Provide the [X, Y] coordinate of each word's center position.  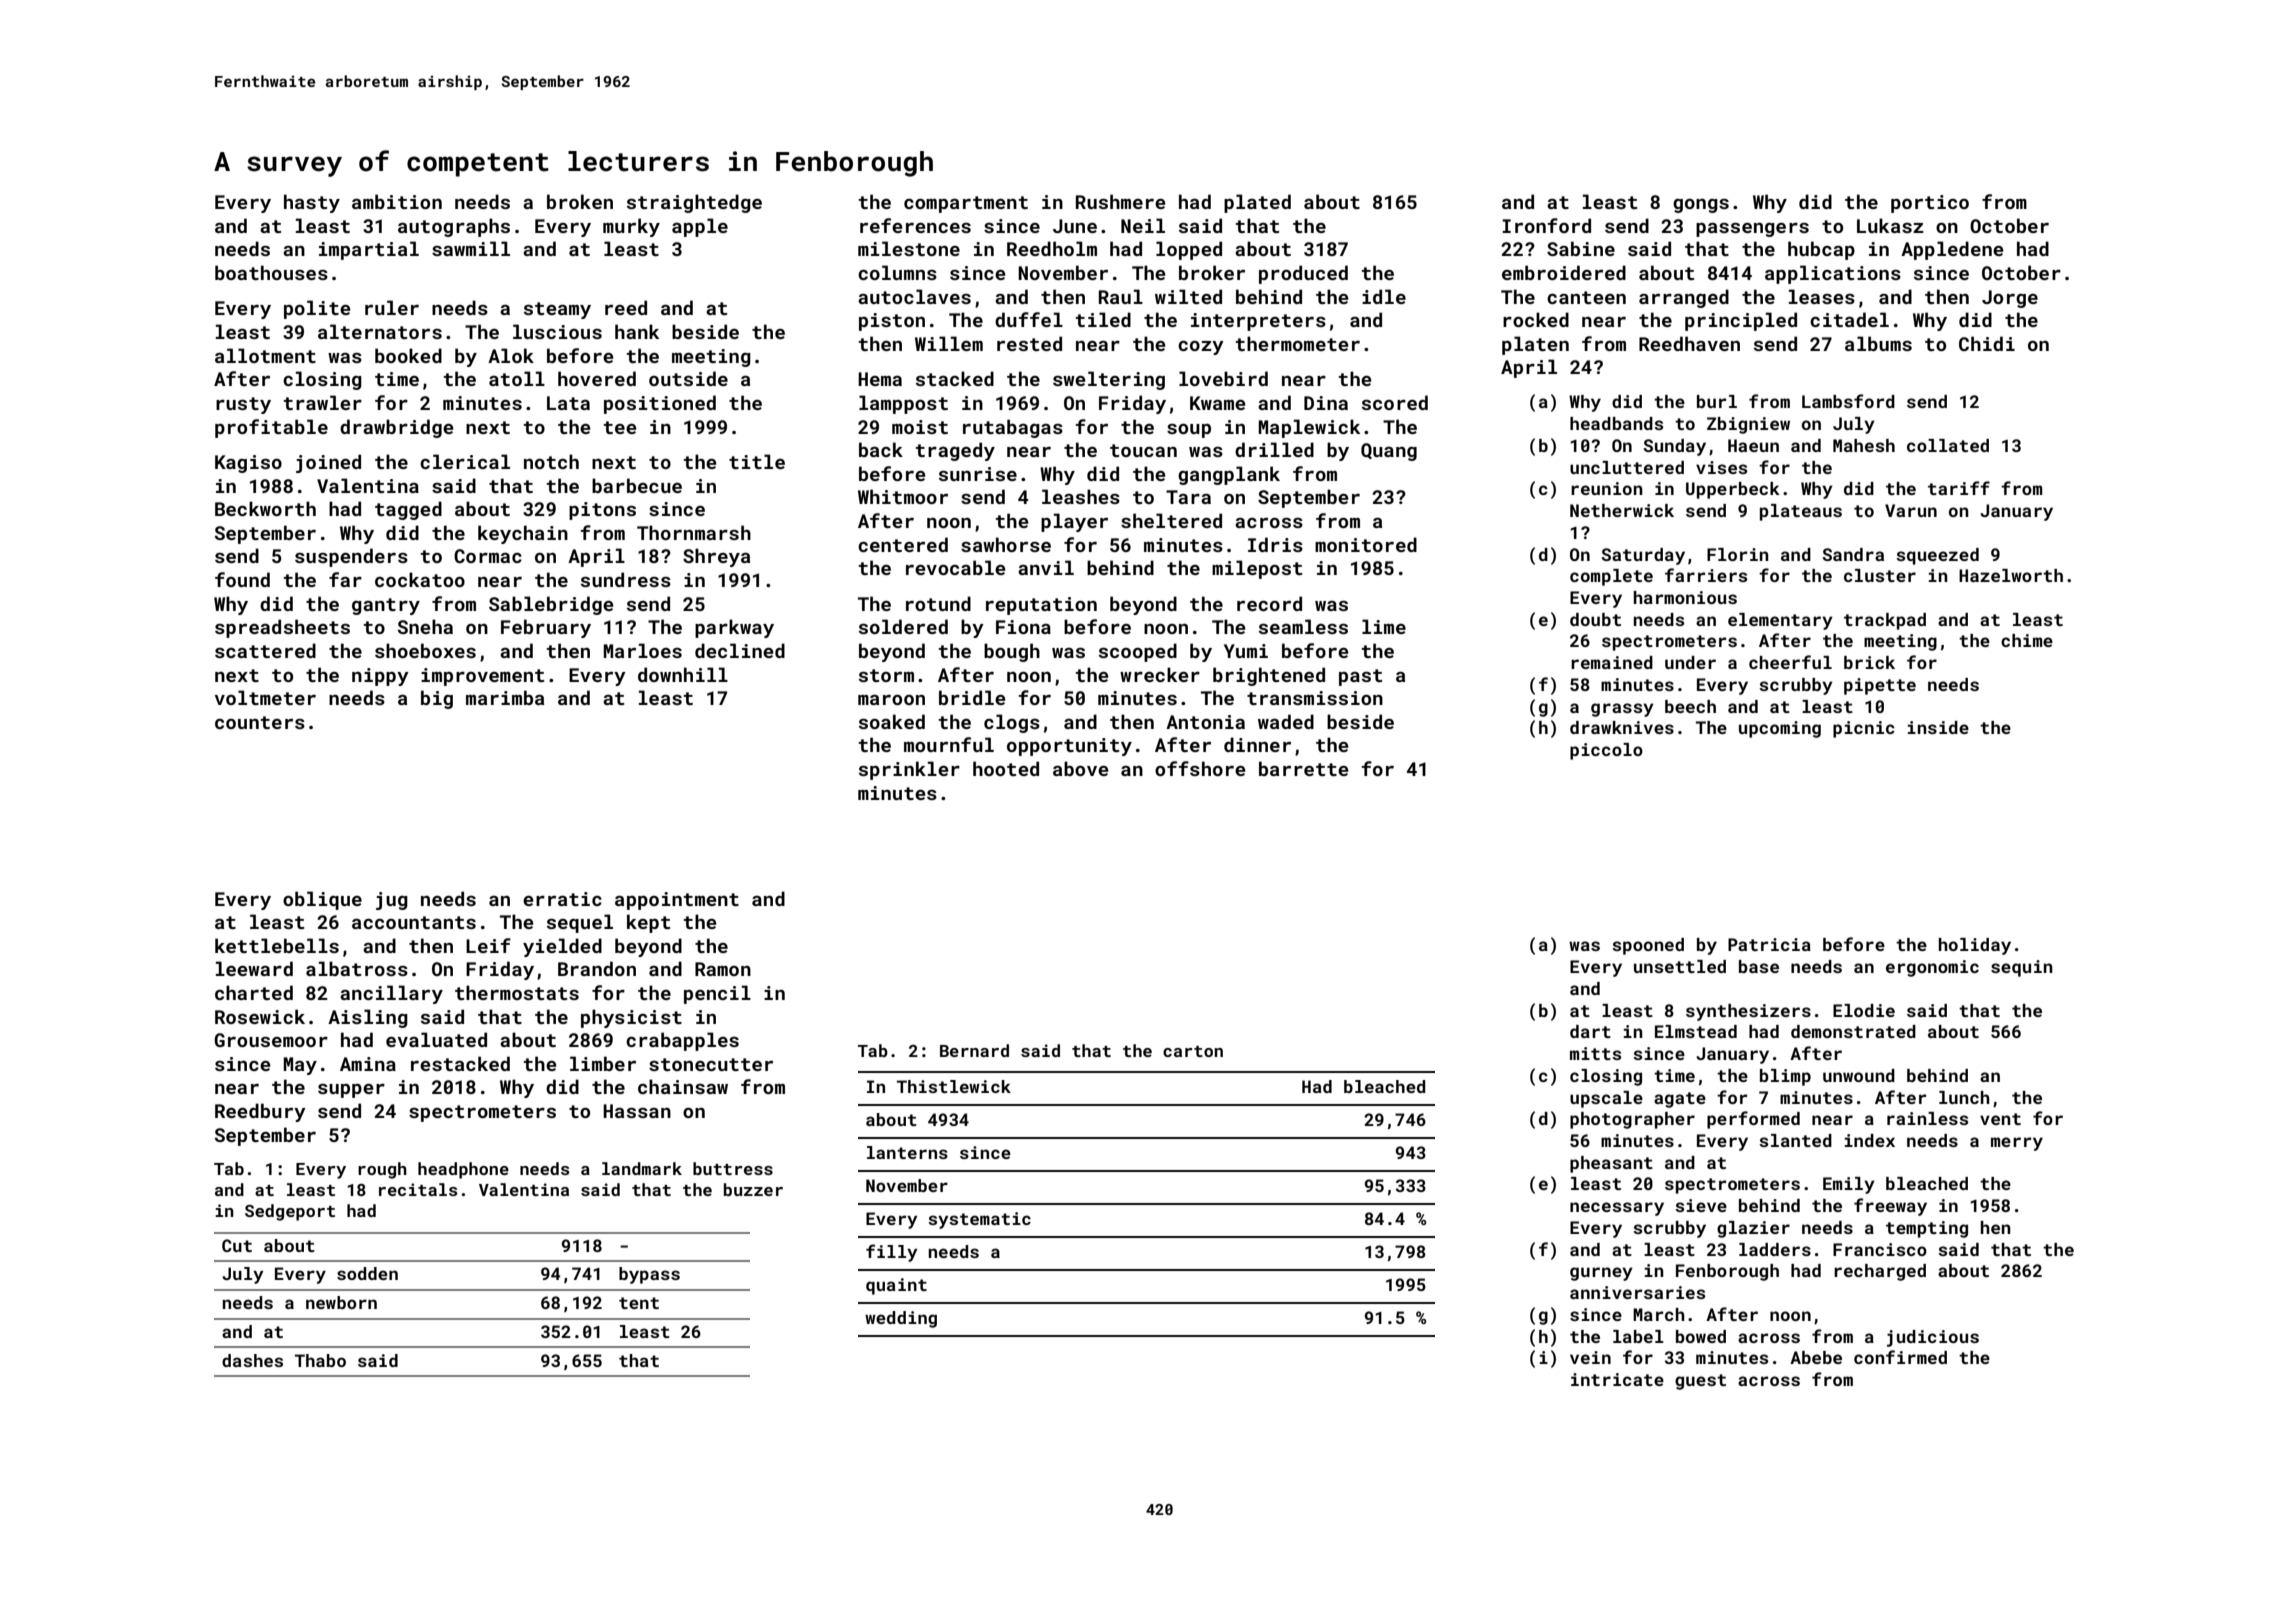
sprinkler [909, 770]
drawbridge [396, 428]
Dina [1326, 403]
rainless [1927, 1118]
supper [351, 1091]
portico [1930, 204]
